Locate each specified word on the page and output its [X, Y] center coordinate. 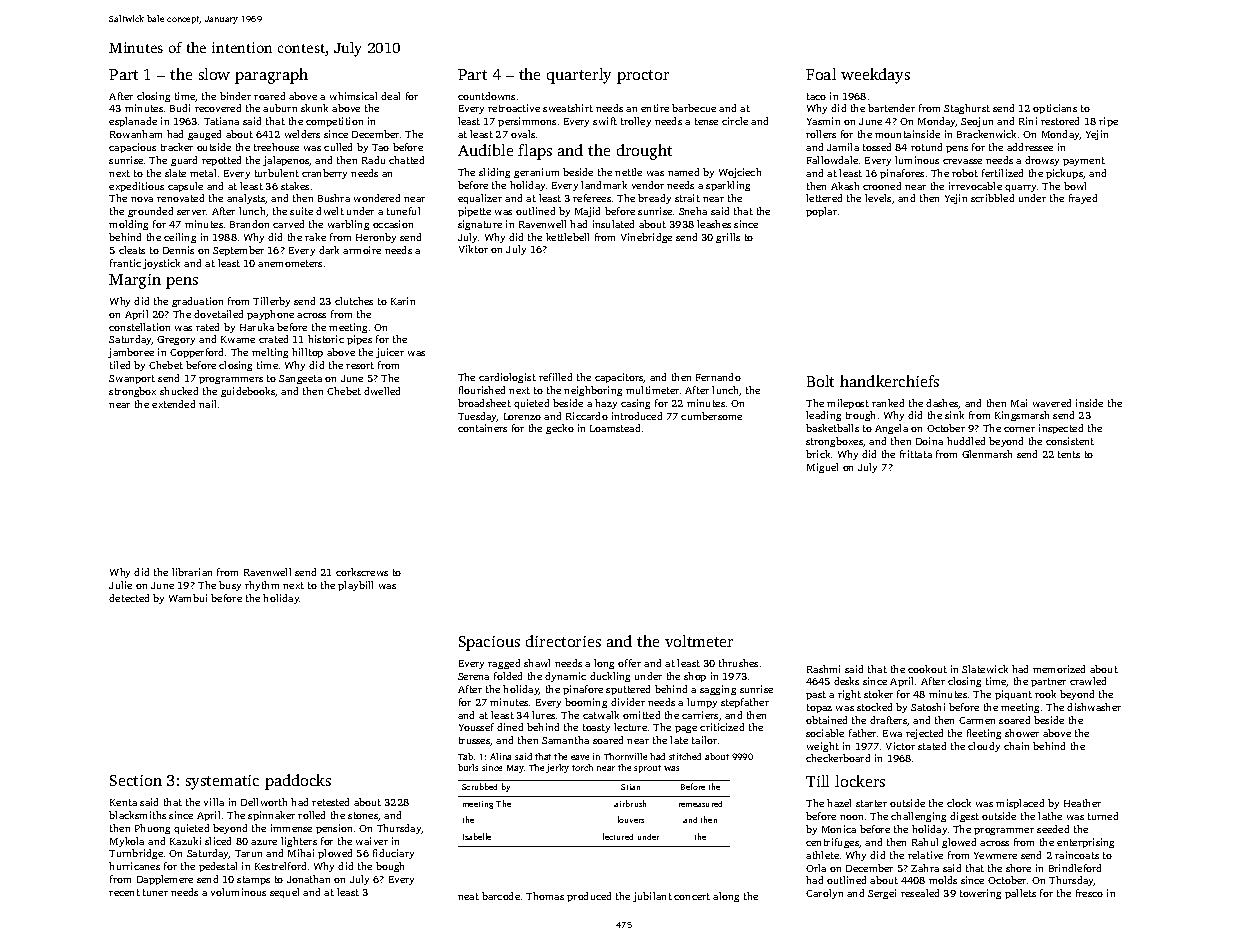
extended [173, 404]
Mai [1019, 403]
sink [954, 415]
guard [184, 161]
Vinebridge [646, 238]
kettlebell [567, 237]
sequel [284, 893]
